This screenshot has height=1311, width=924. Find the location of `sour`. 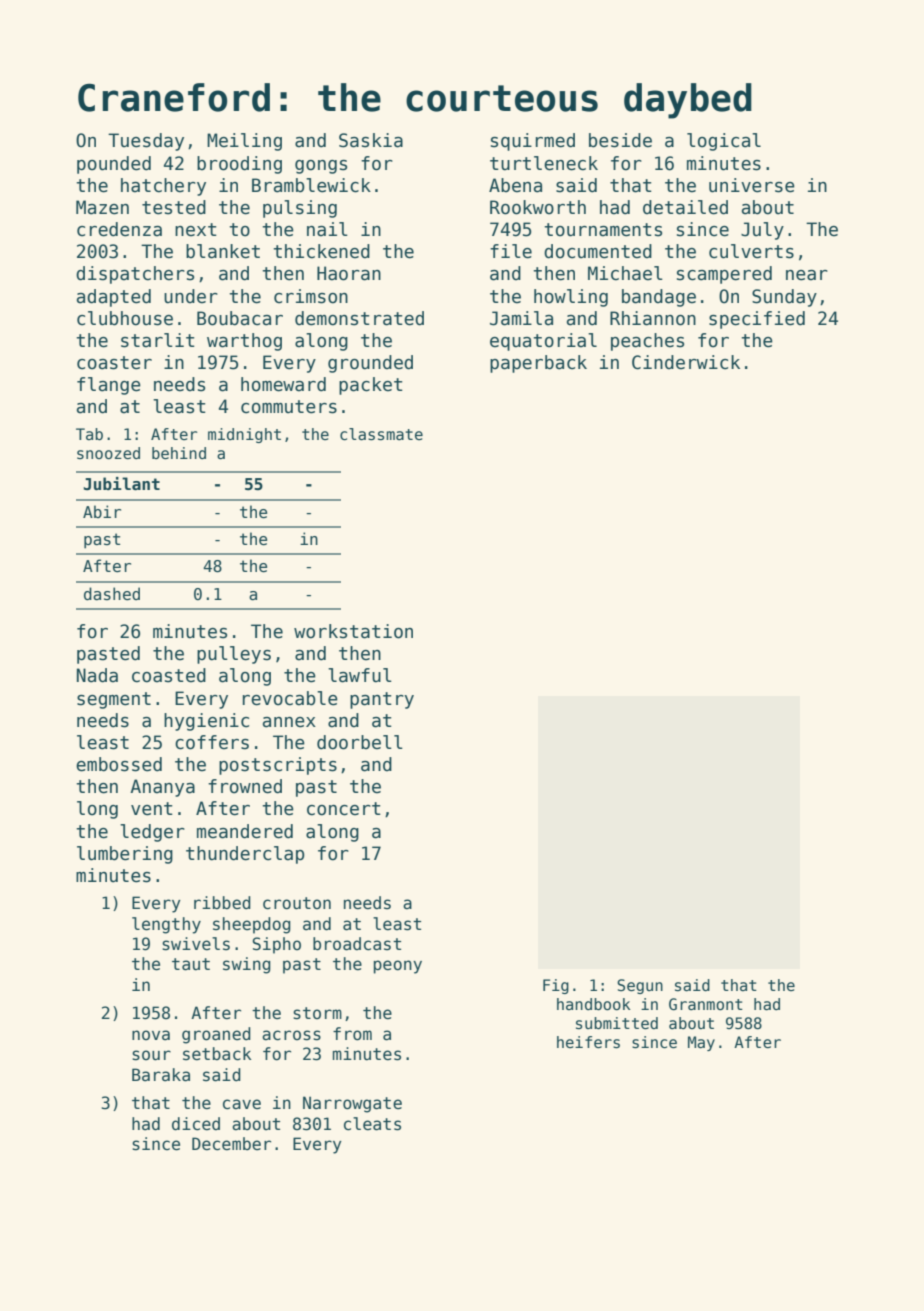

sour is located at coordinates (151, 1055).
